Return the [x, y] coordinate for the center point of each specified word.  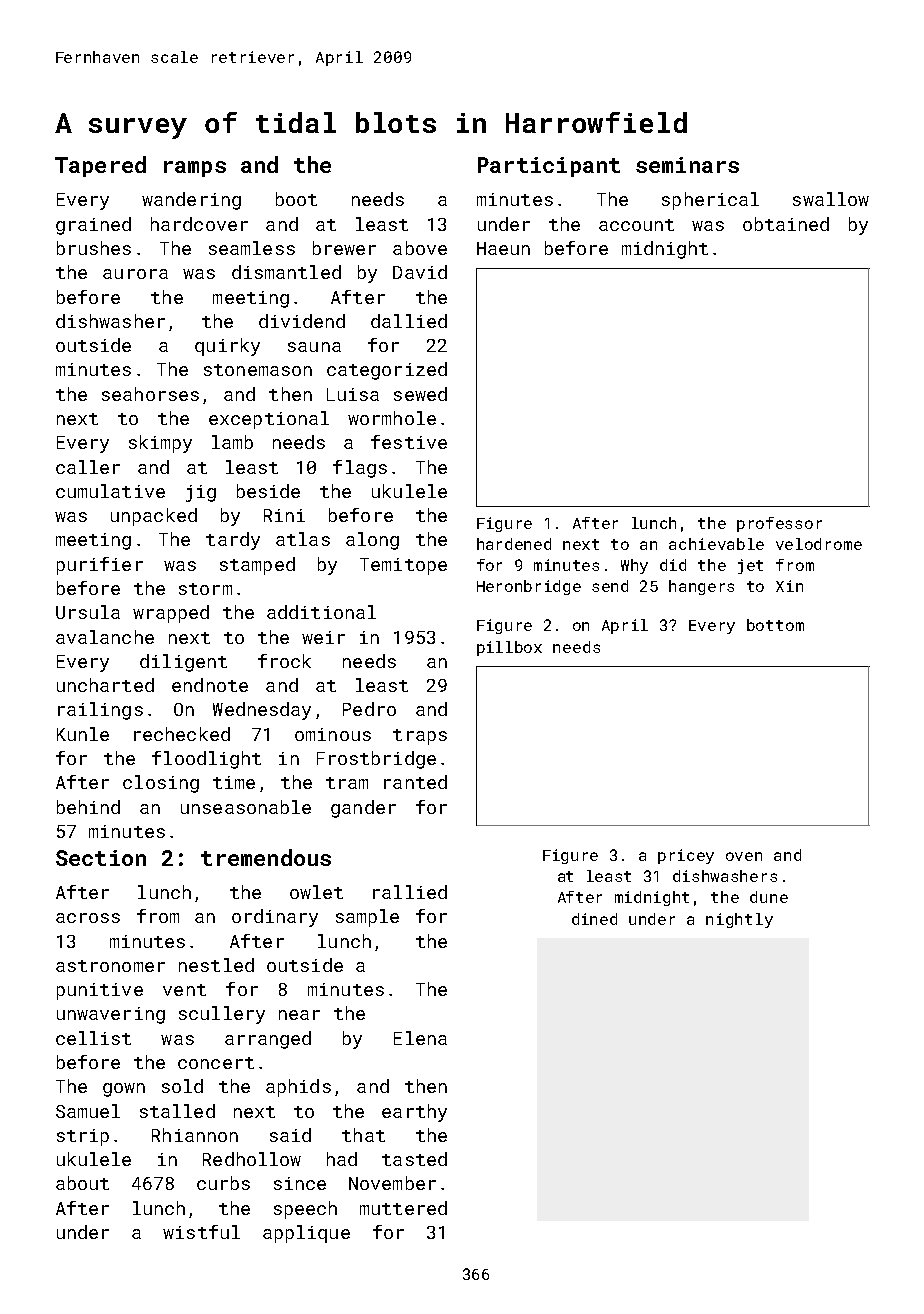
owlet [316, 892]
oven [744, 856]
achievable [716, 544]
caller [88, 467]
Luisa [353, 394]
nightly [739, 920]
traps [420, 737]
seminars [687, 165]
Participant [549, 167]
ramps [195, 169]
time [234, 782]
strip [83, 1137]
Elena [420, 1038]
